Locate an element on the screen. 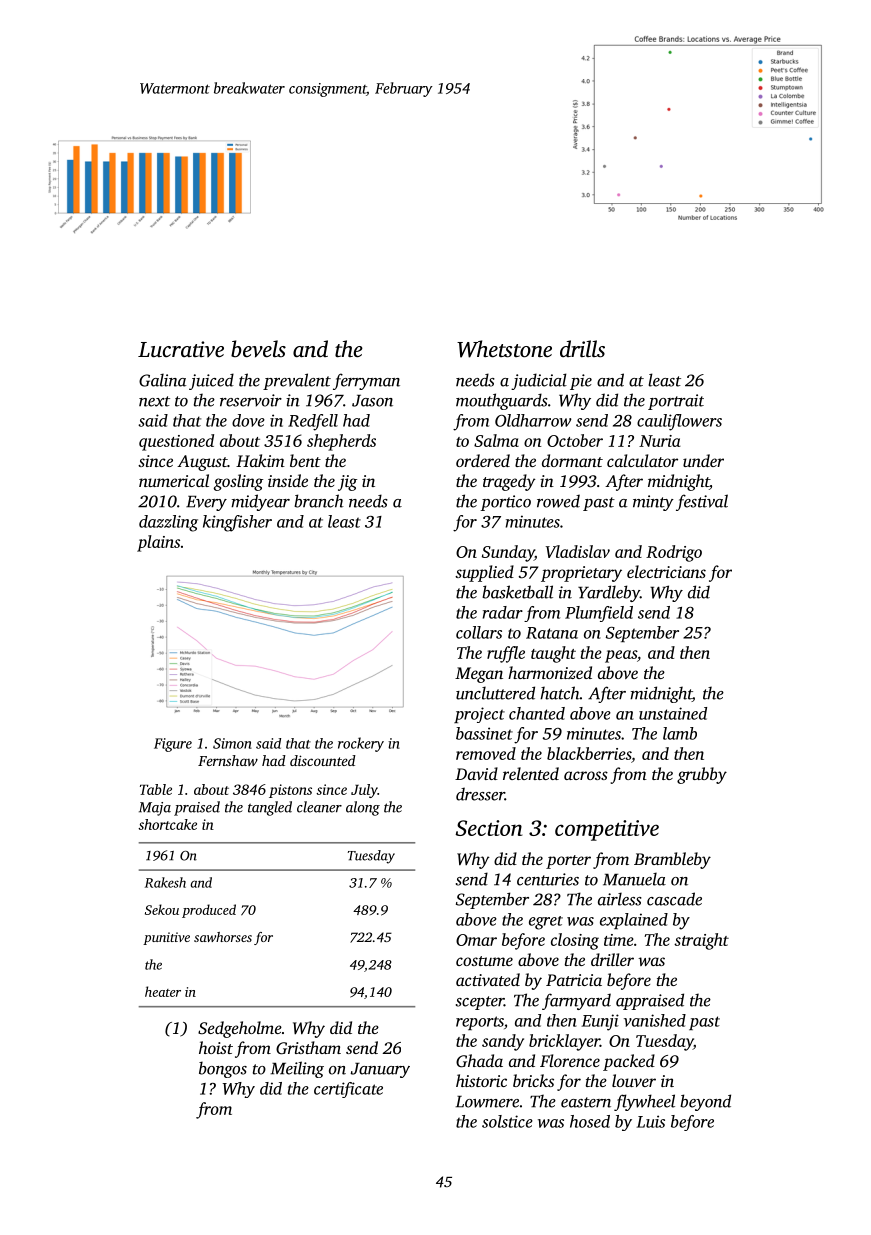  heater is located at coordinates (163, 991).
